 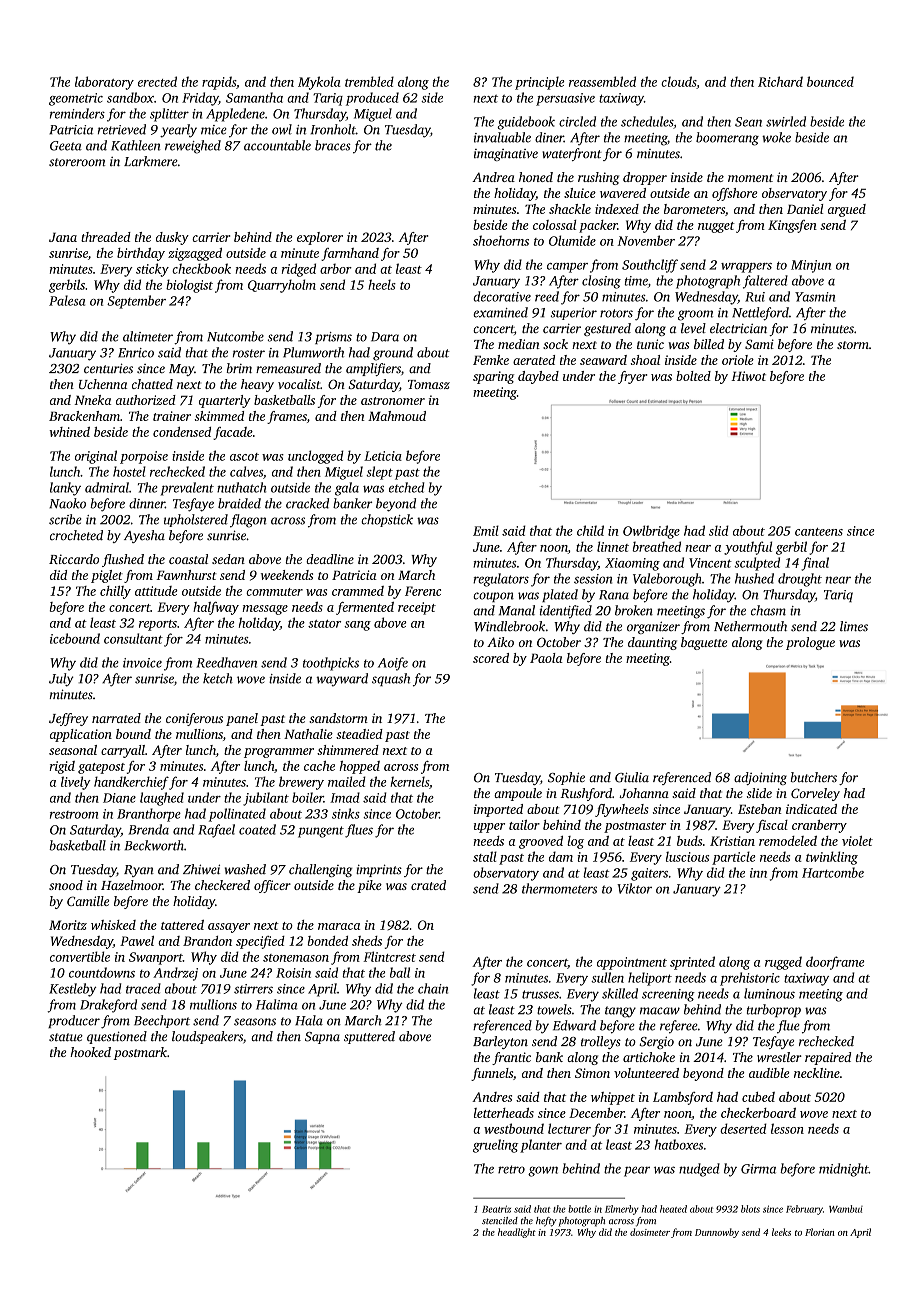 What do you see at coordinates (140, 1053) in the document?
I see `postmark` at bounding box center [140, 1053].
